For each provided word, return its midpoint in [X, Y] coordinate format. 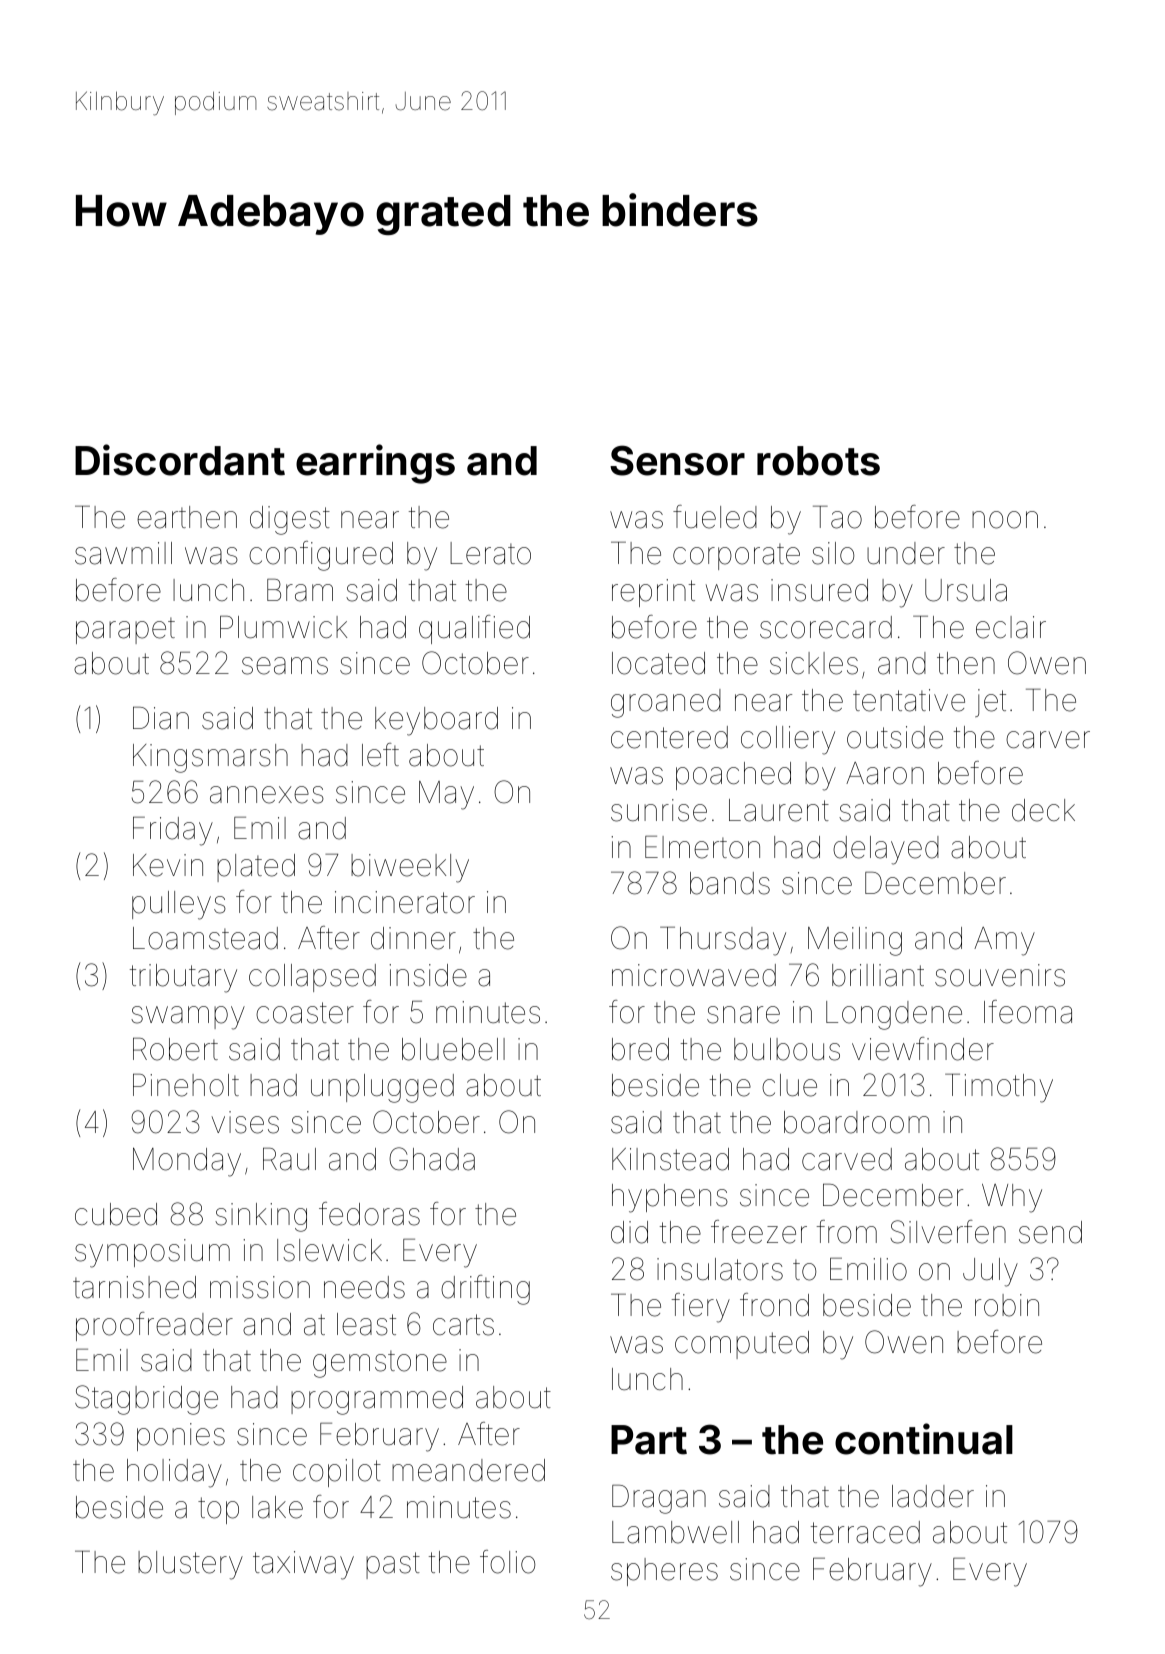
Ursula [966, 590]
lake [277, 1507]
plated [256, 868]
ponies [181, 1437]
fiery [701, 1308]
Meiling [855, 941]
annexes [267, 795]
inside [428, 975]
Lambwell [675, 1532]
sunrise [659, 810]
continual [924, 1439]
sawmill [123, 553]
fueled [715, 517]
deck [1043, 810]
